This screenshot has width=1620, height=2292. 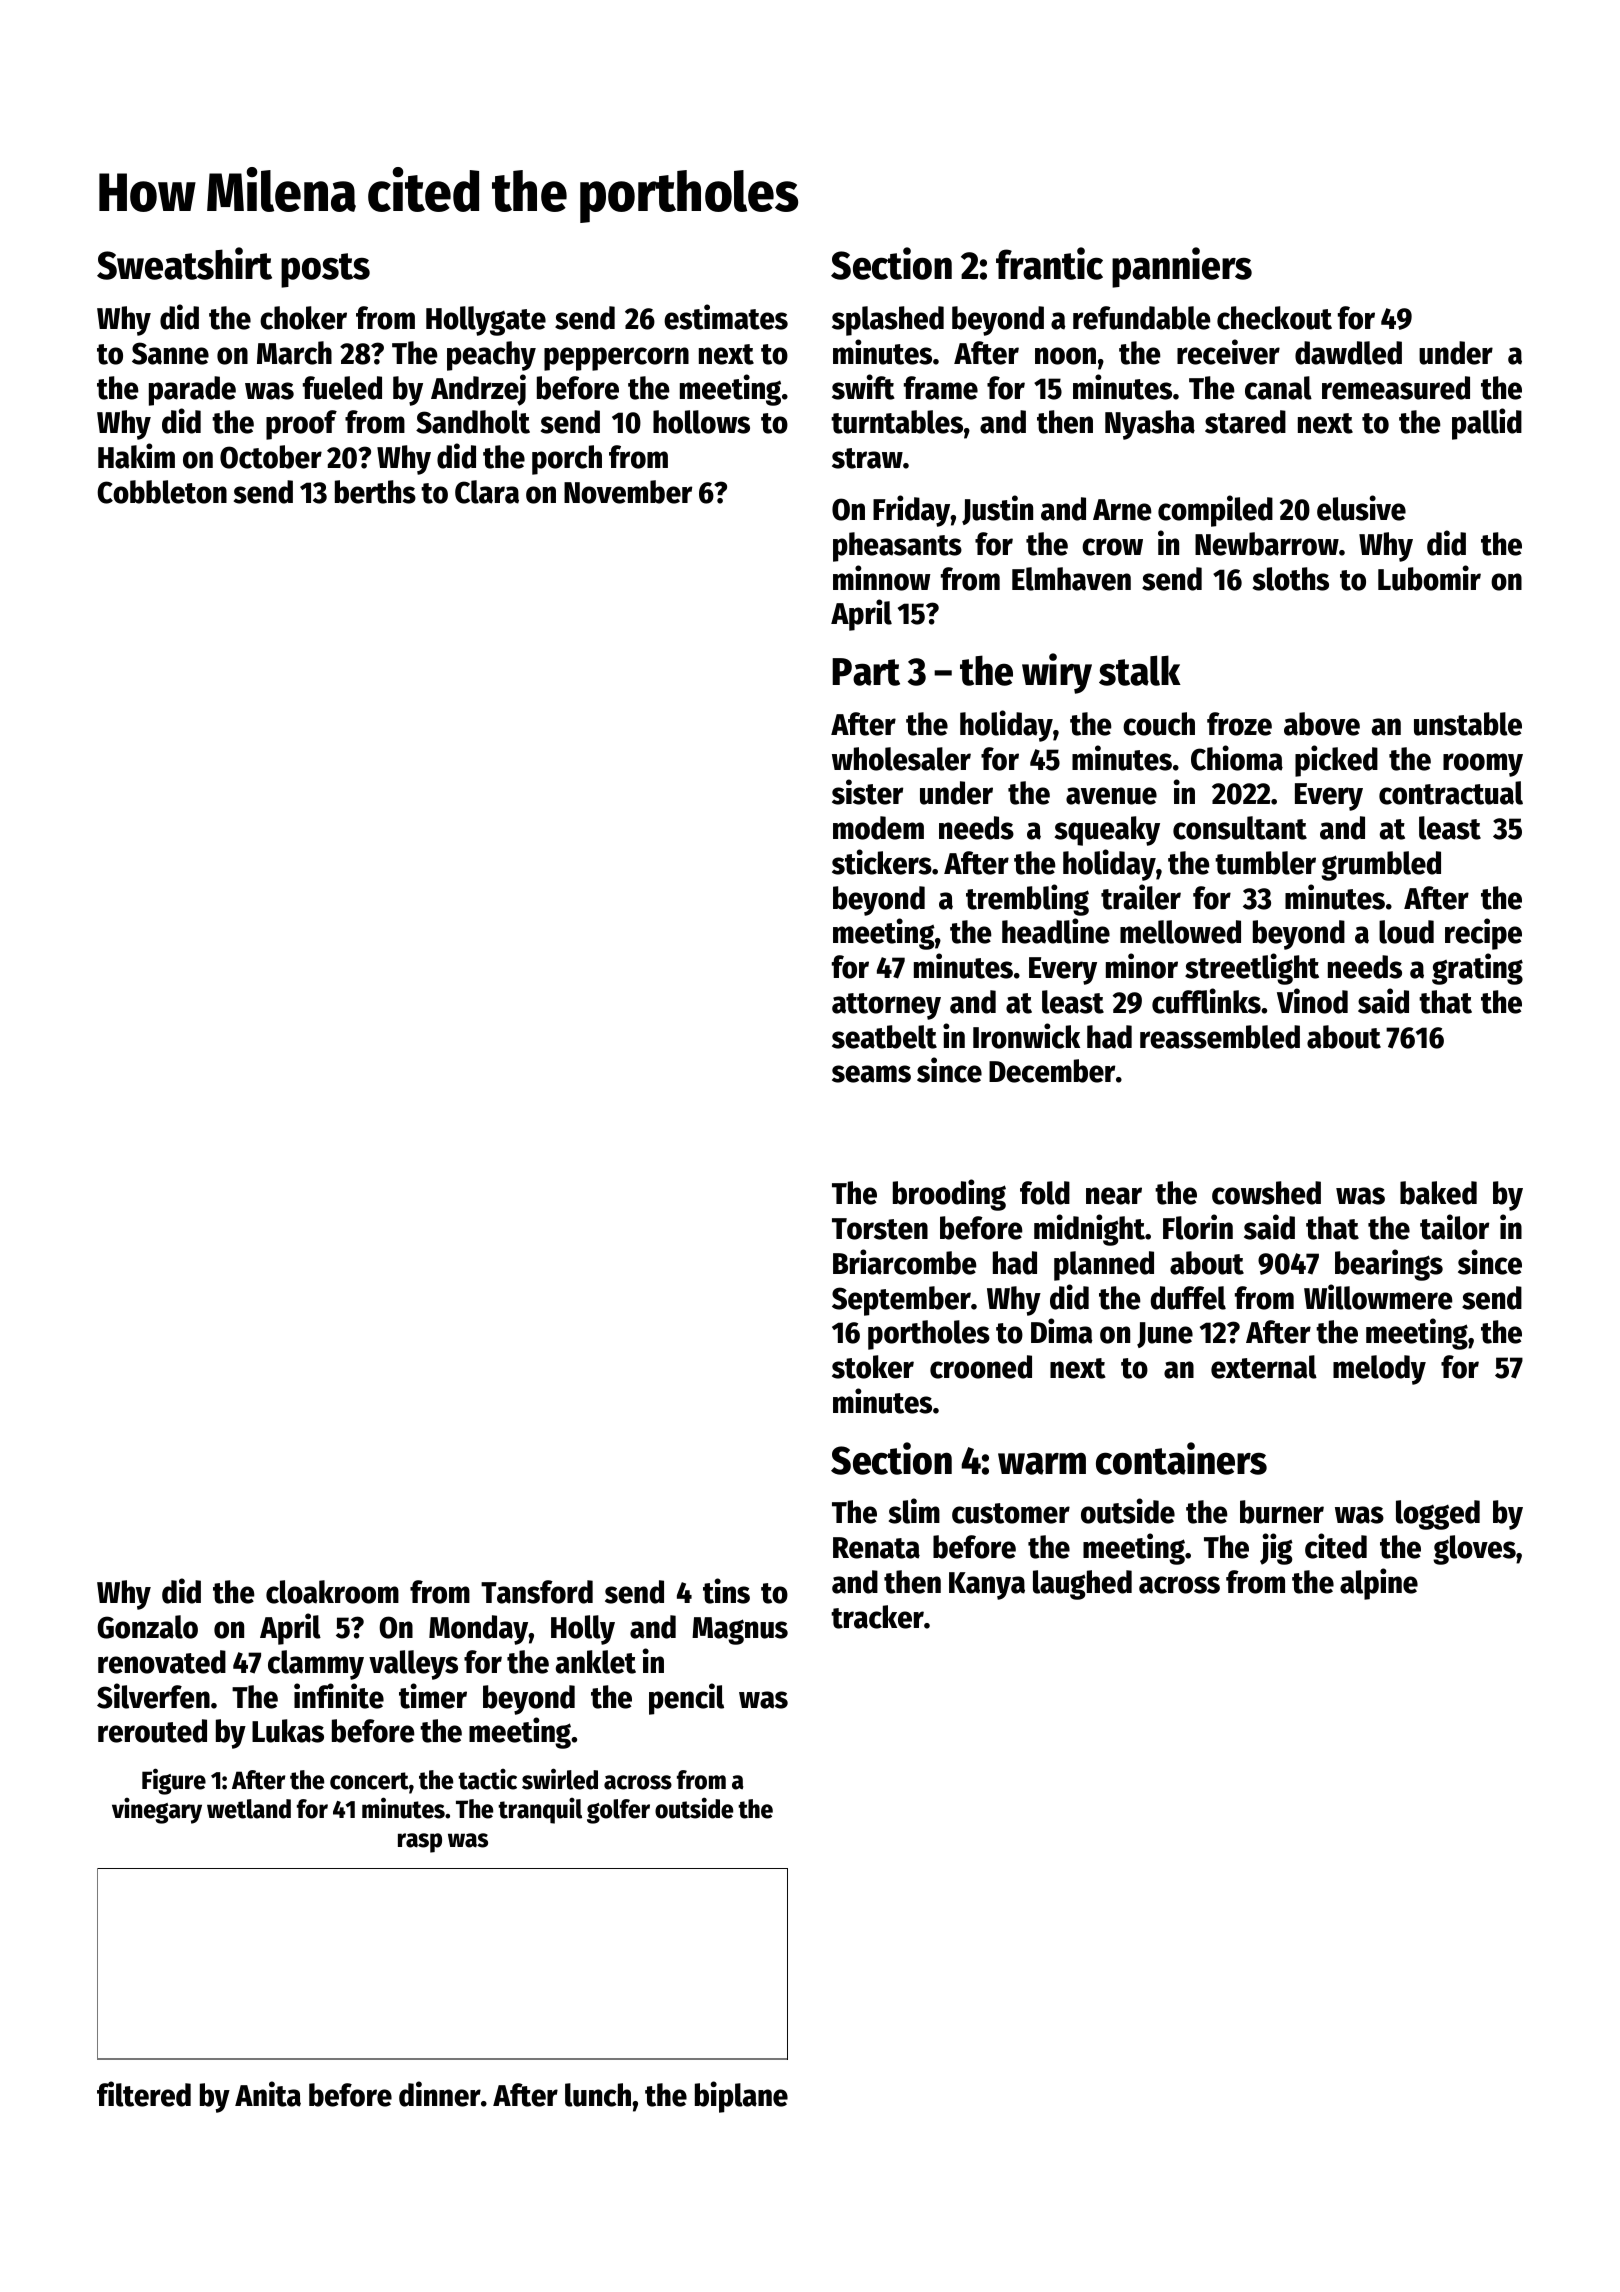 What do you see at coordinates (162, 492) in the screenshot?
I see `Cobbleton` at bounding box center [162, 492].
